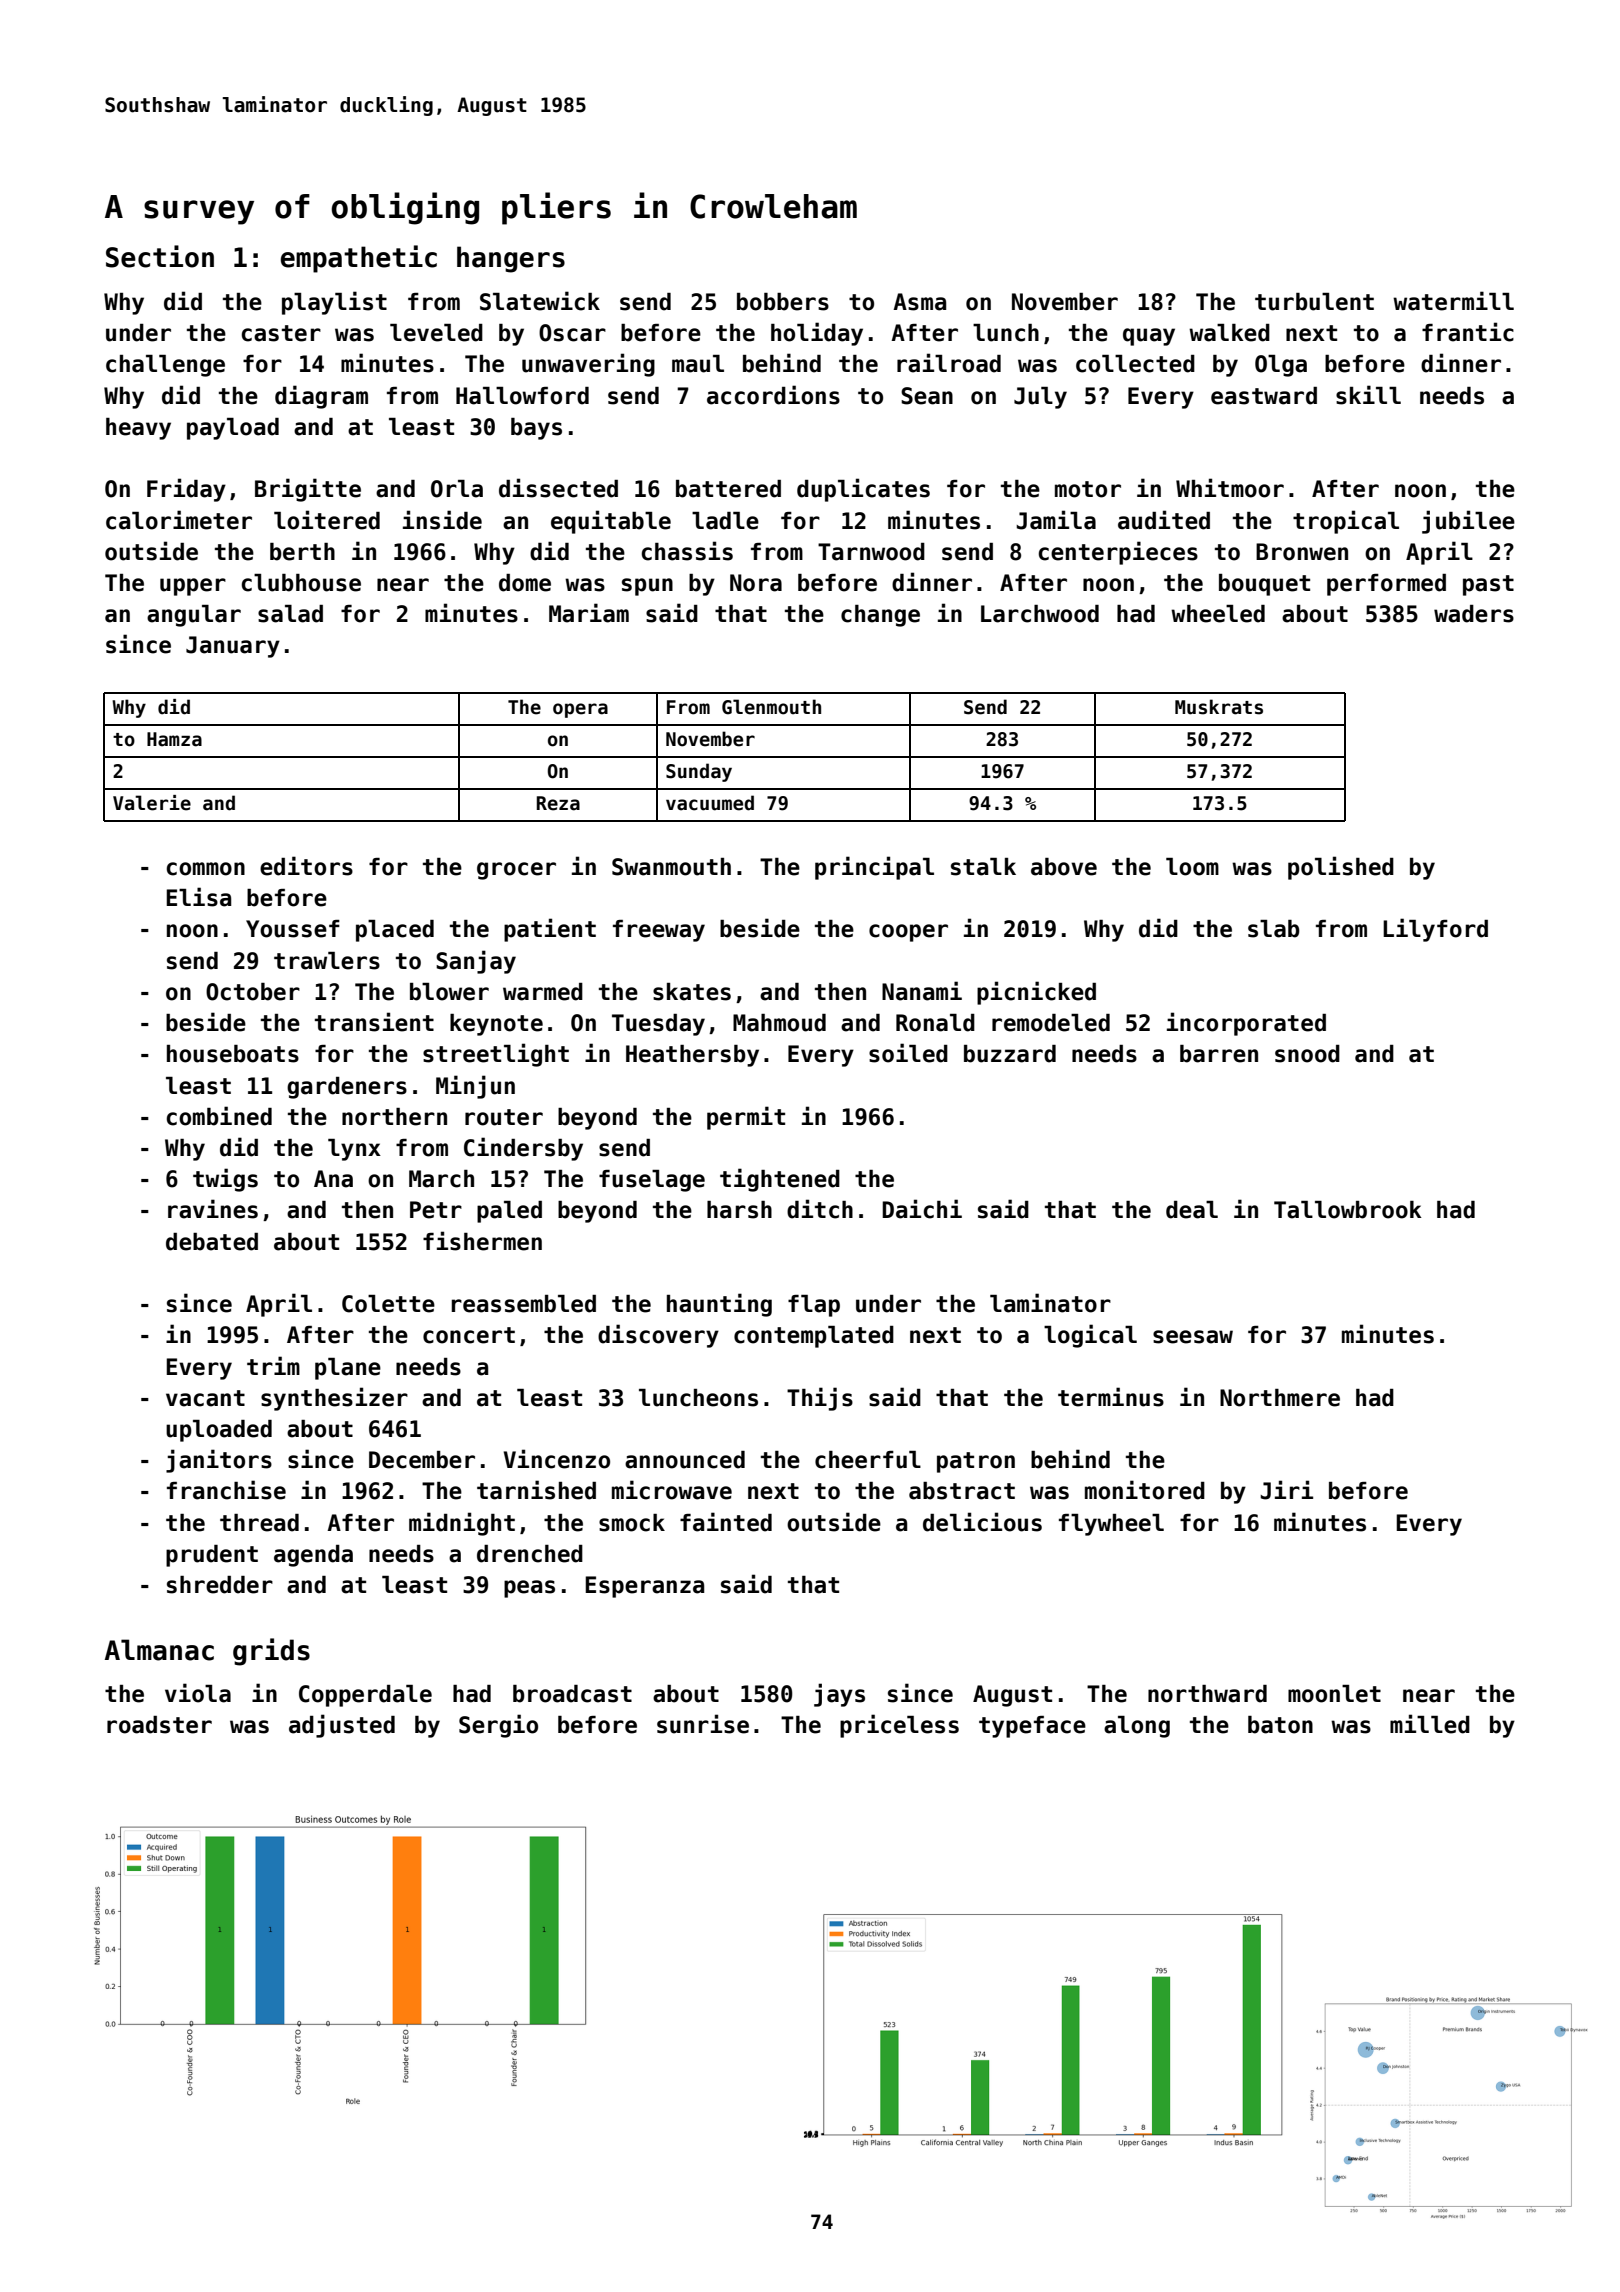  What do you see at coordinates (359, 259) in the image?
I see `empathetic` at bounding box center [359, 259].
